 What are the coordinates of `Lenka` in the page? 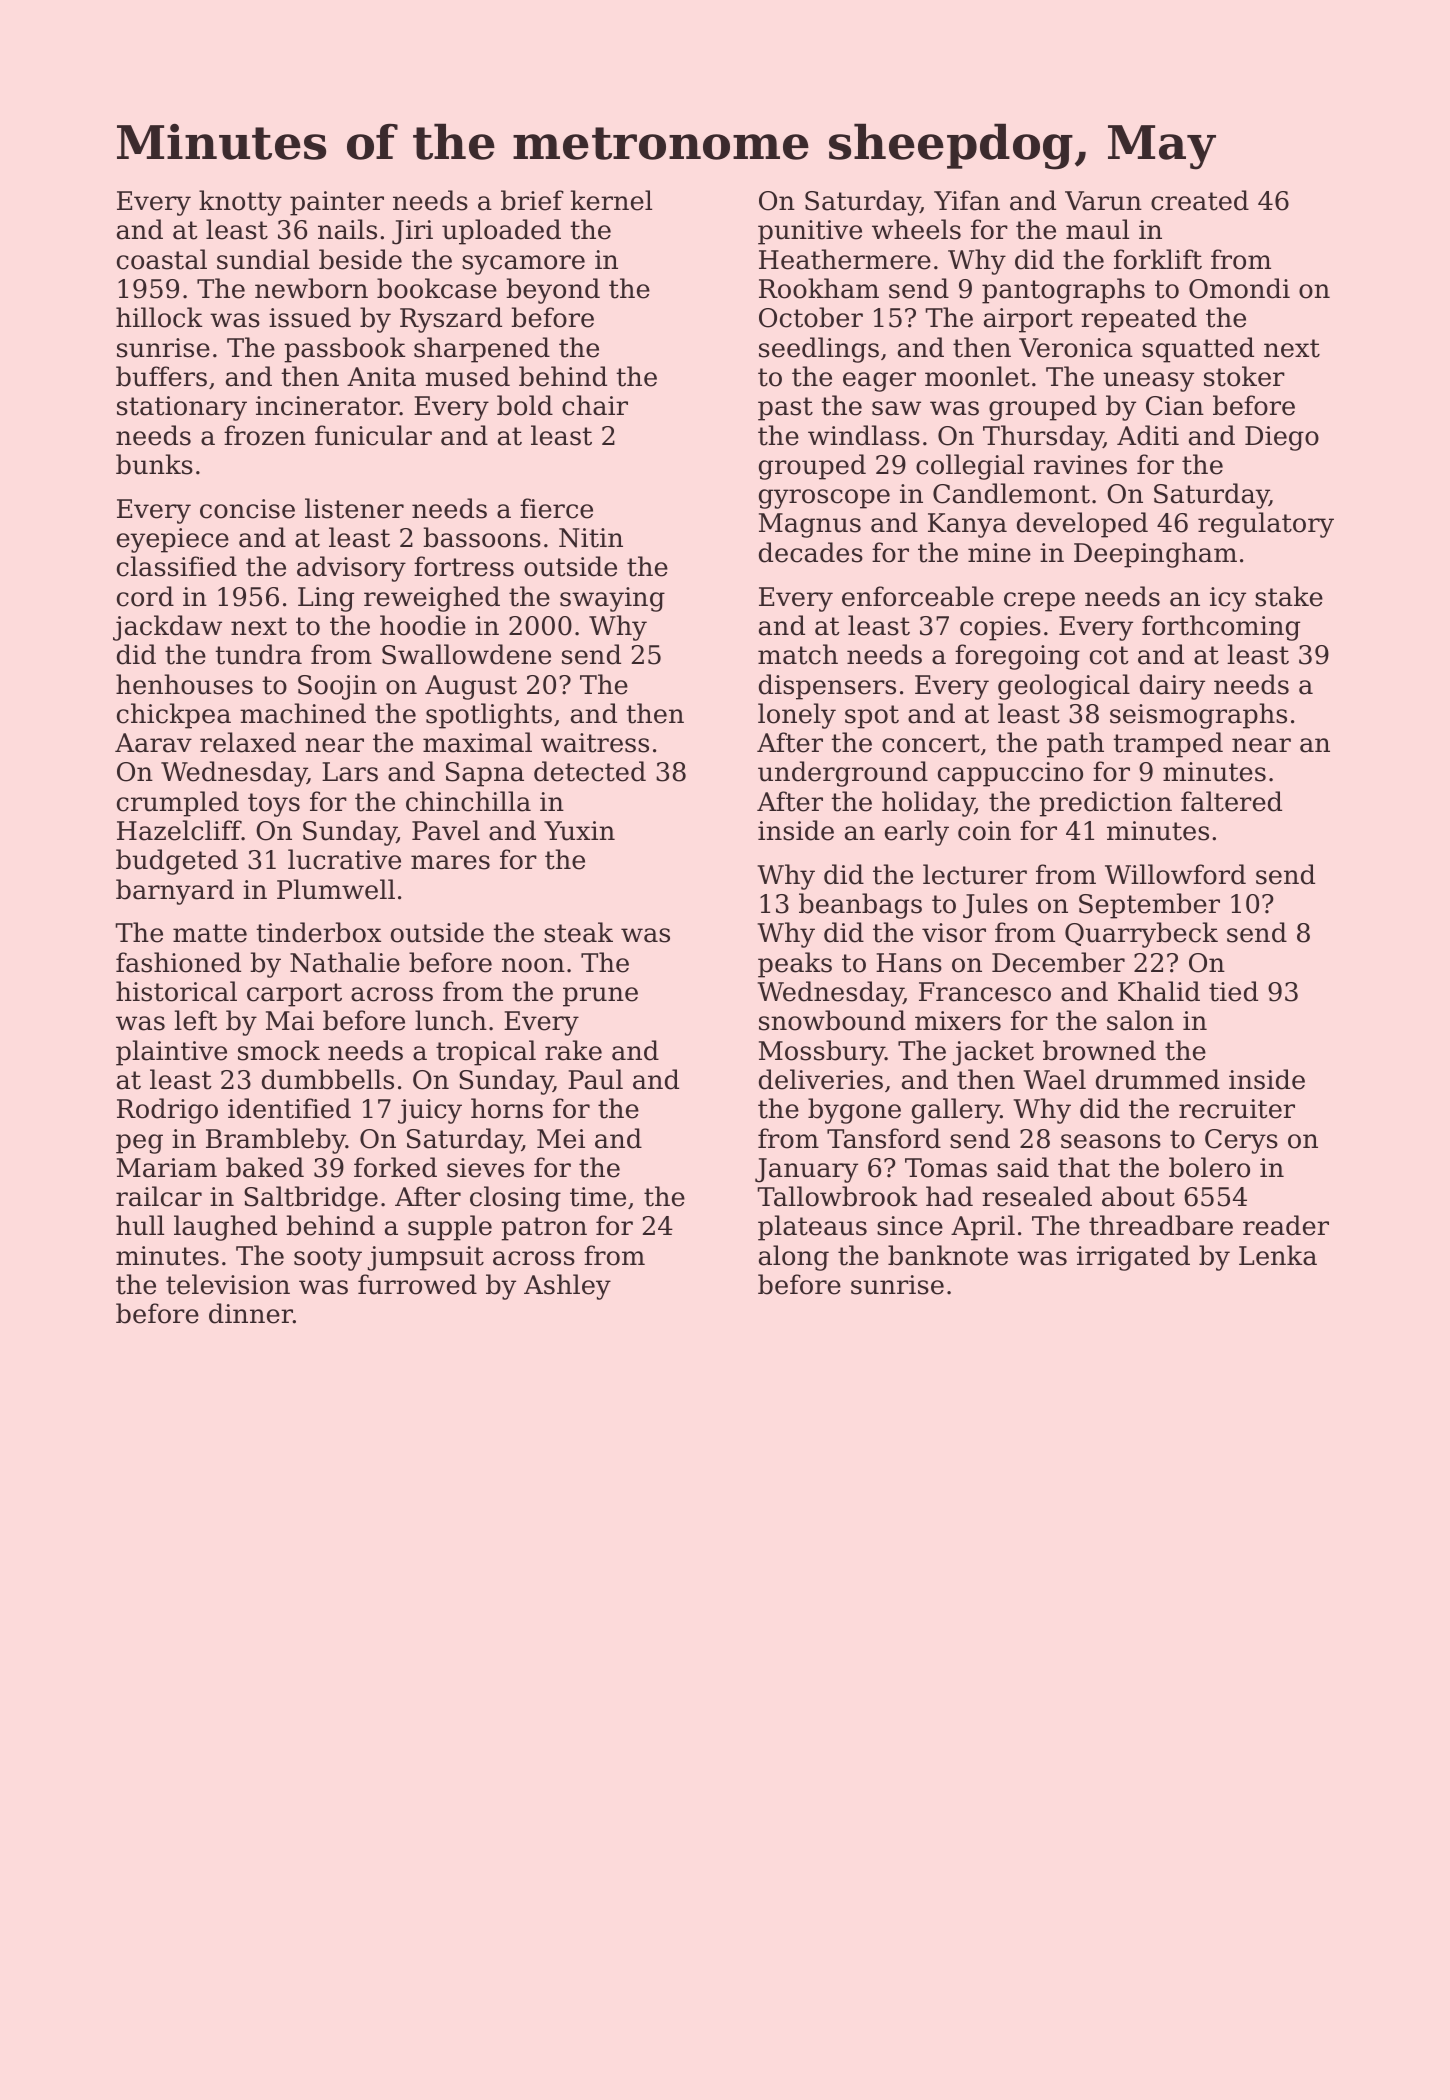 It's located at (1278, 1255).
